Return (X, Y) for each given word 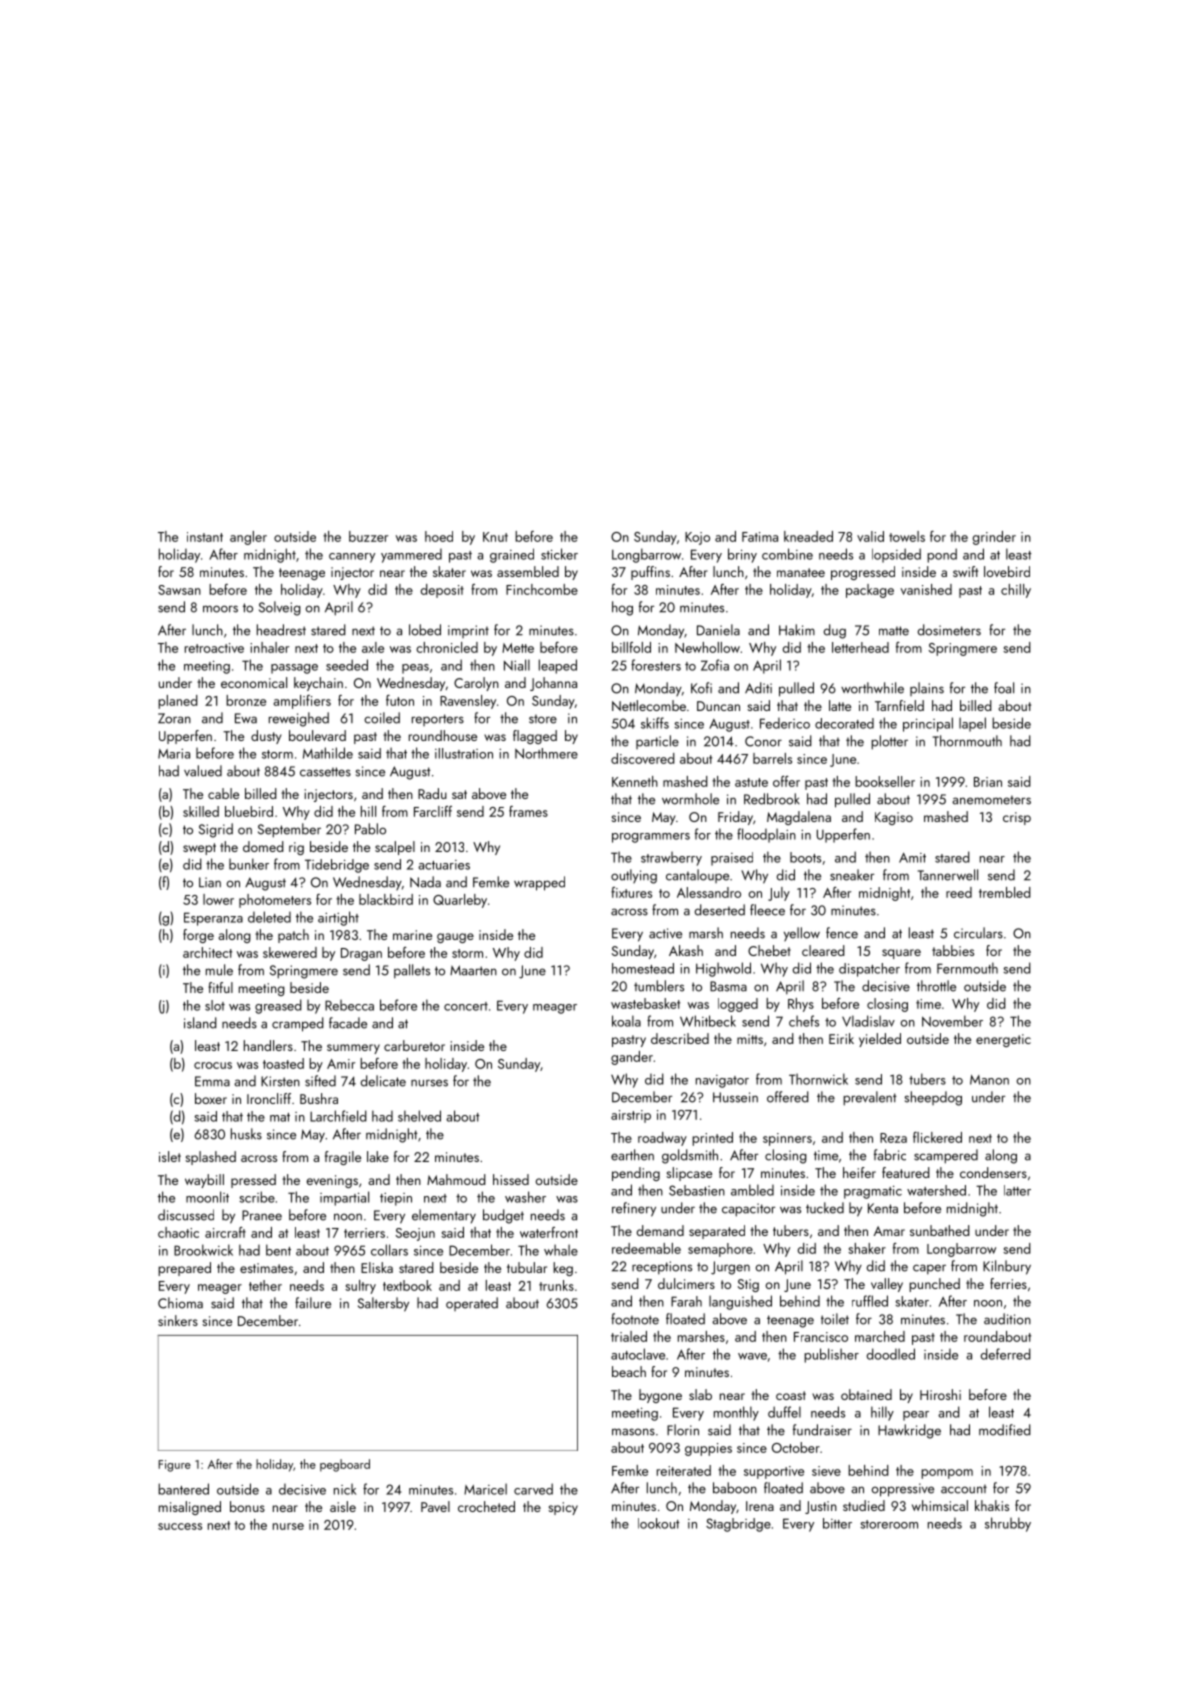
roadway (662, 1139)
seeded (347, 665)
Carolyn (476, 684)
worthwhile (872, 688)
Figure (174, 1466)
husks (246, 1134)
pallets (412, 971)
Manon (989, 1080)
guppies (708, 1449)
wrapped (539, 883)
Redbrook (772, 799)
